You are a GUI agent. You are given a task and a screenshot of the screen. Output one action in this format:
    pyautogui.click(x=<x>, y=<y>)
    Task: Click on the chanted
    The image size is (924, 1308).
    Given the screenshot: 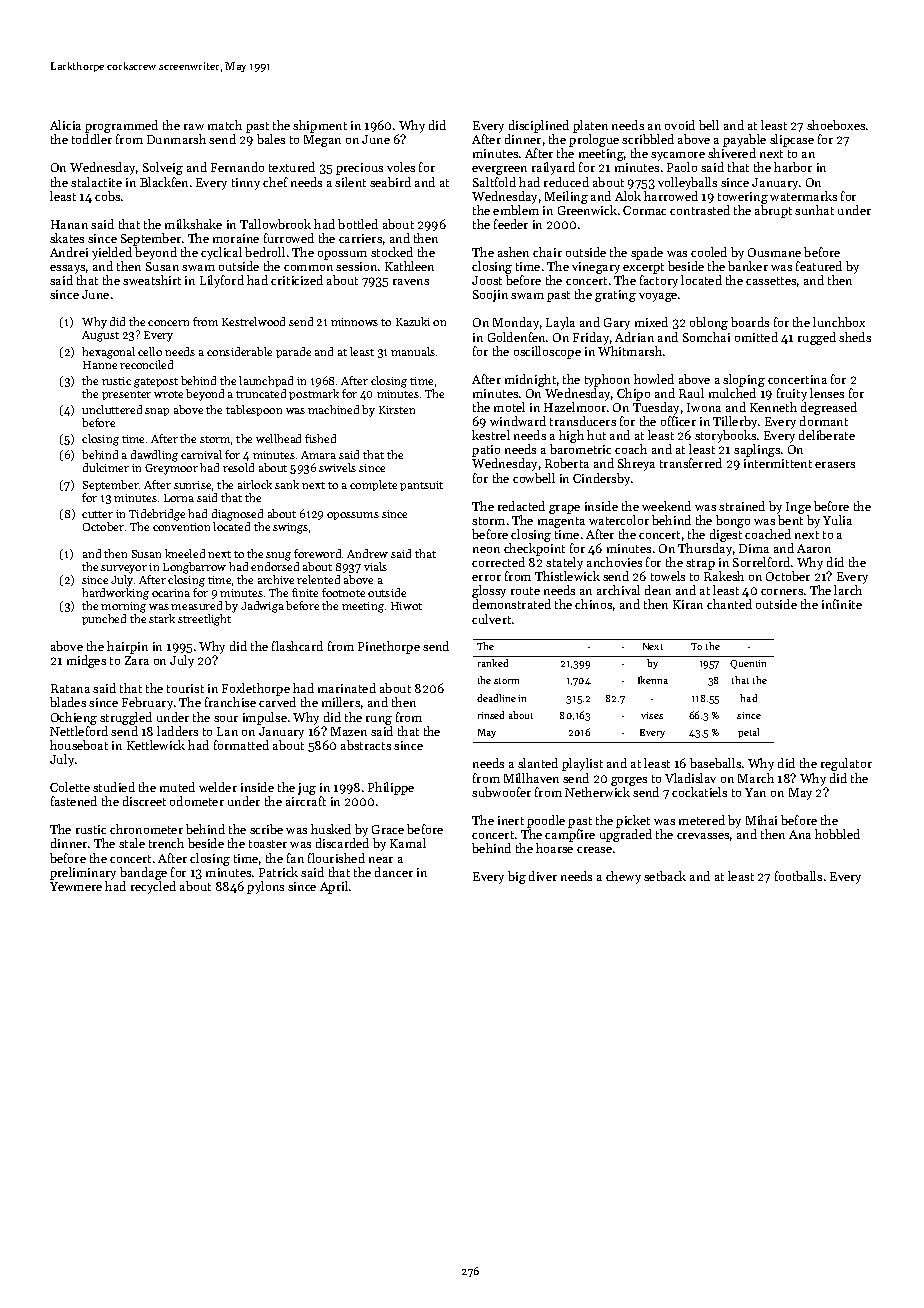 What is the action you would take?
    pyautogui.click(x=729, y=604)
